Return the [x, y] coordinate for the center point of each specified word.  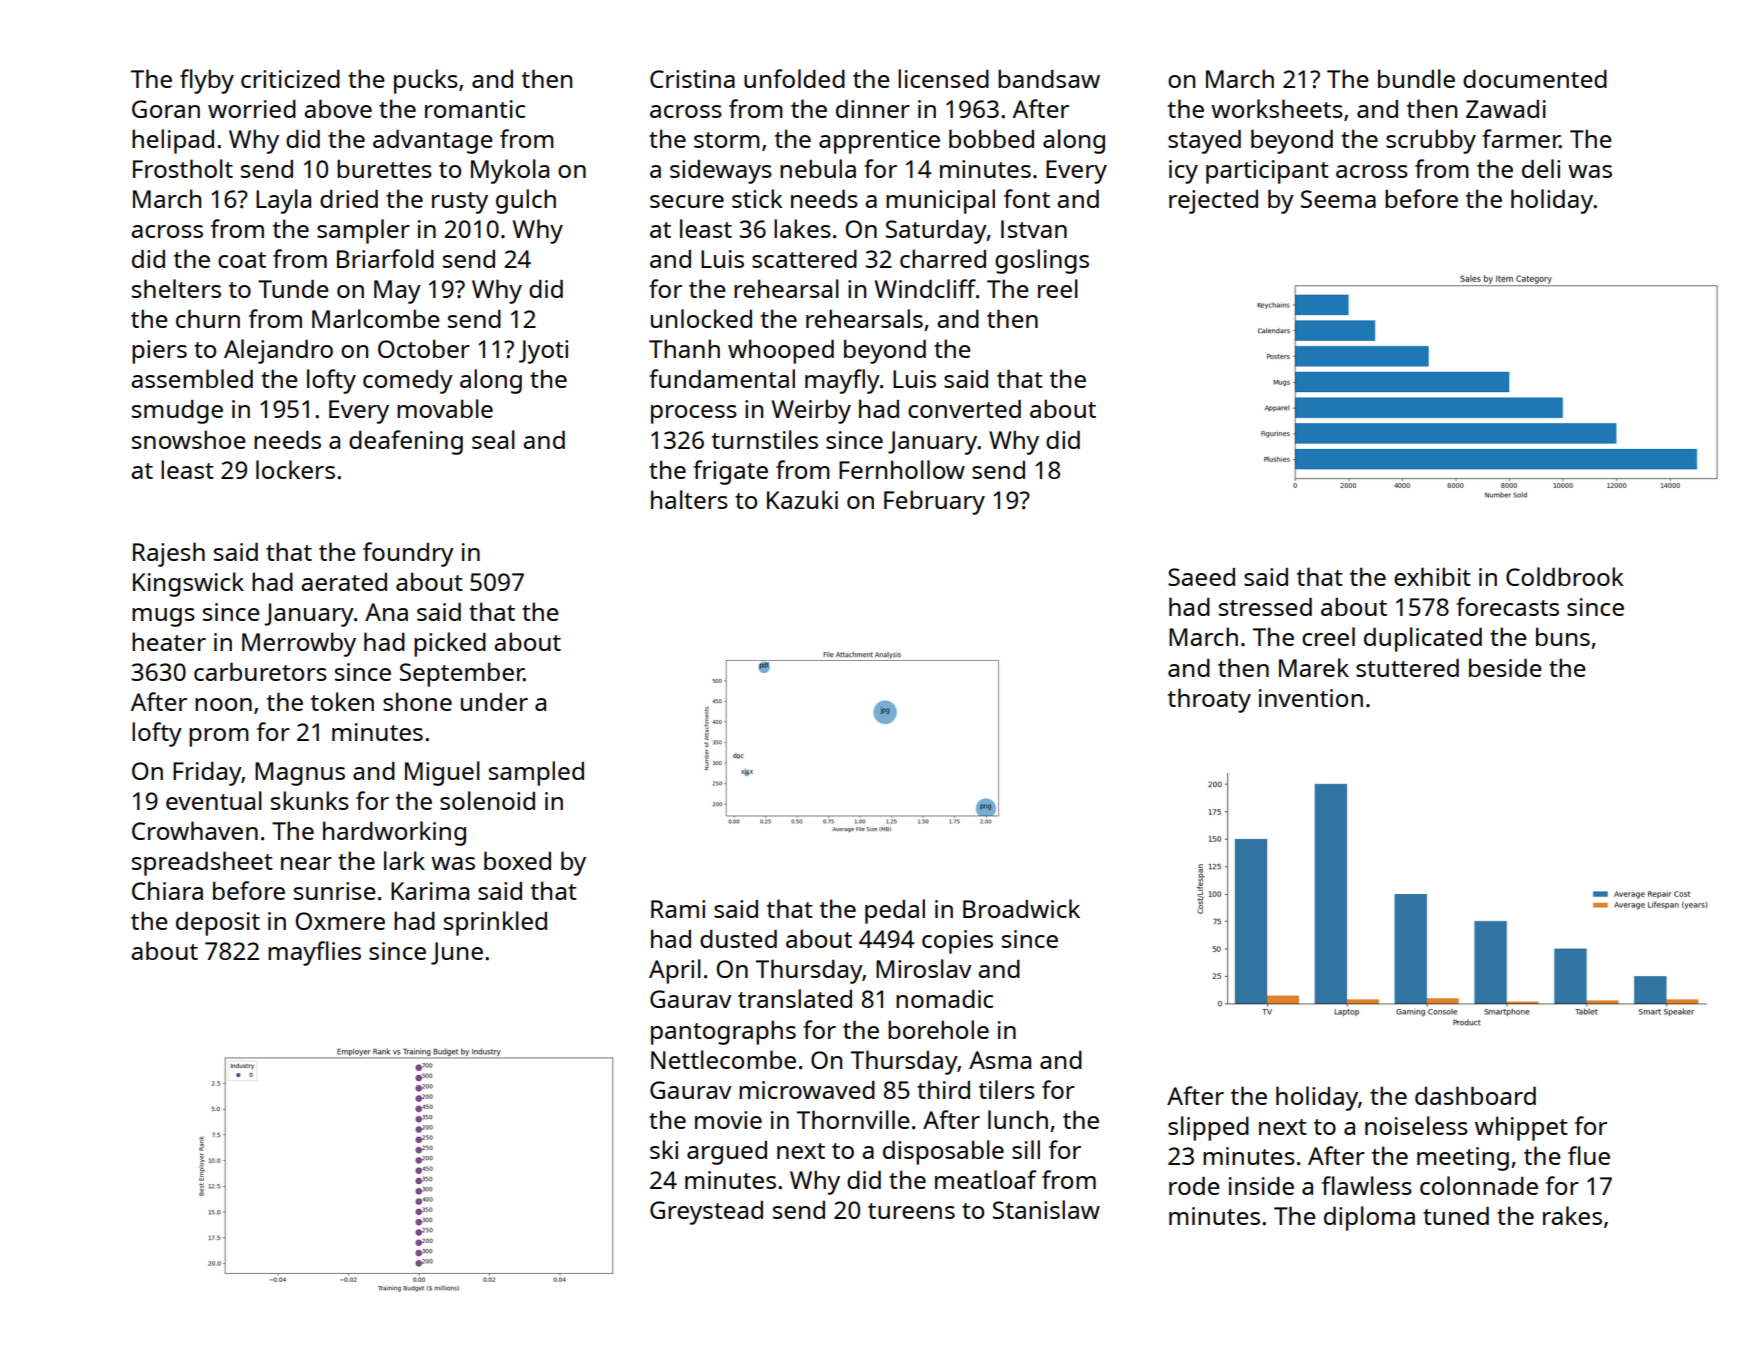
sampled [536, 773]
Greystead [706, 1213]
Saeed [1201, 577]
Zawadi [1506, 109]
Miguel [442, 773]
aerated [344, 582]
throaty [1209, 700]
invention [1311, 698]
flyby [207, 81]
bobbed [991, 138]
